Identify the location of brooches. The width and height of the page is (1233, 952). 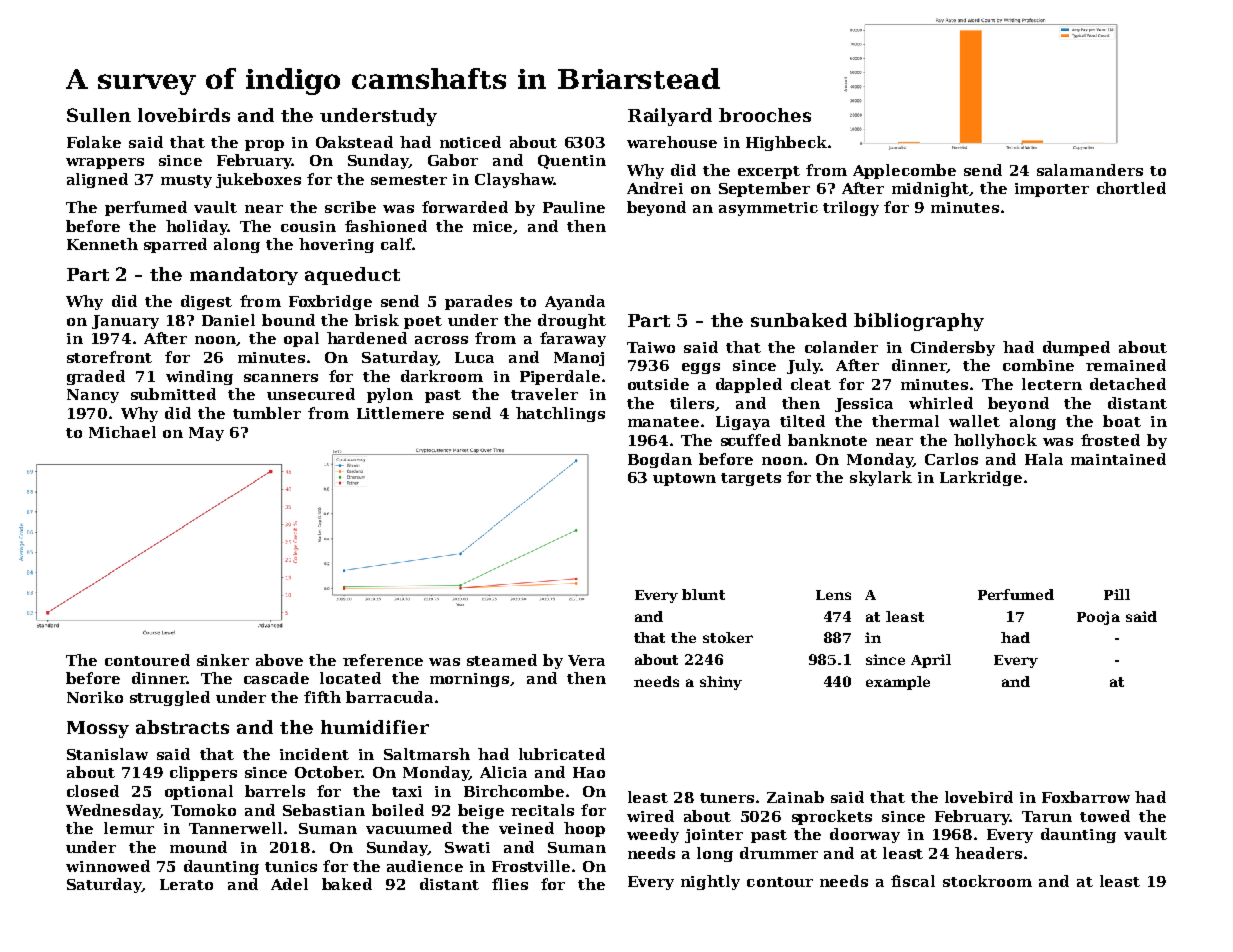
(765, 115).
